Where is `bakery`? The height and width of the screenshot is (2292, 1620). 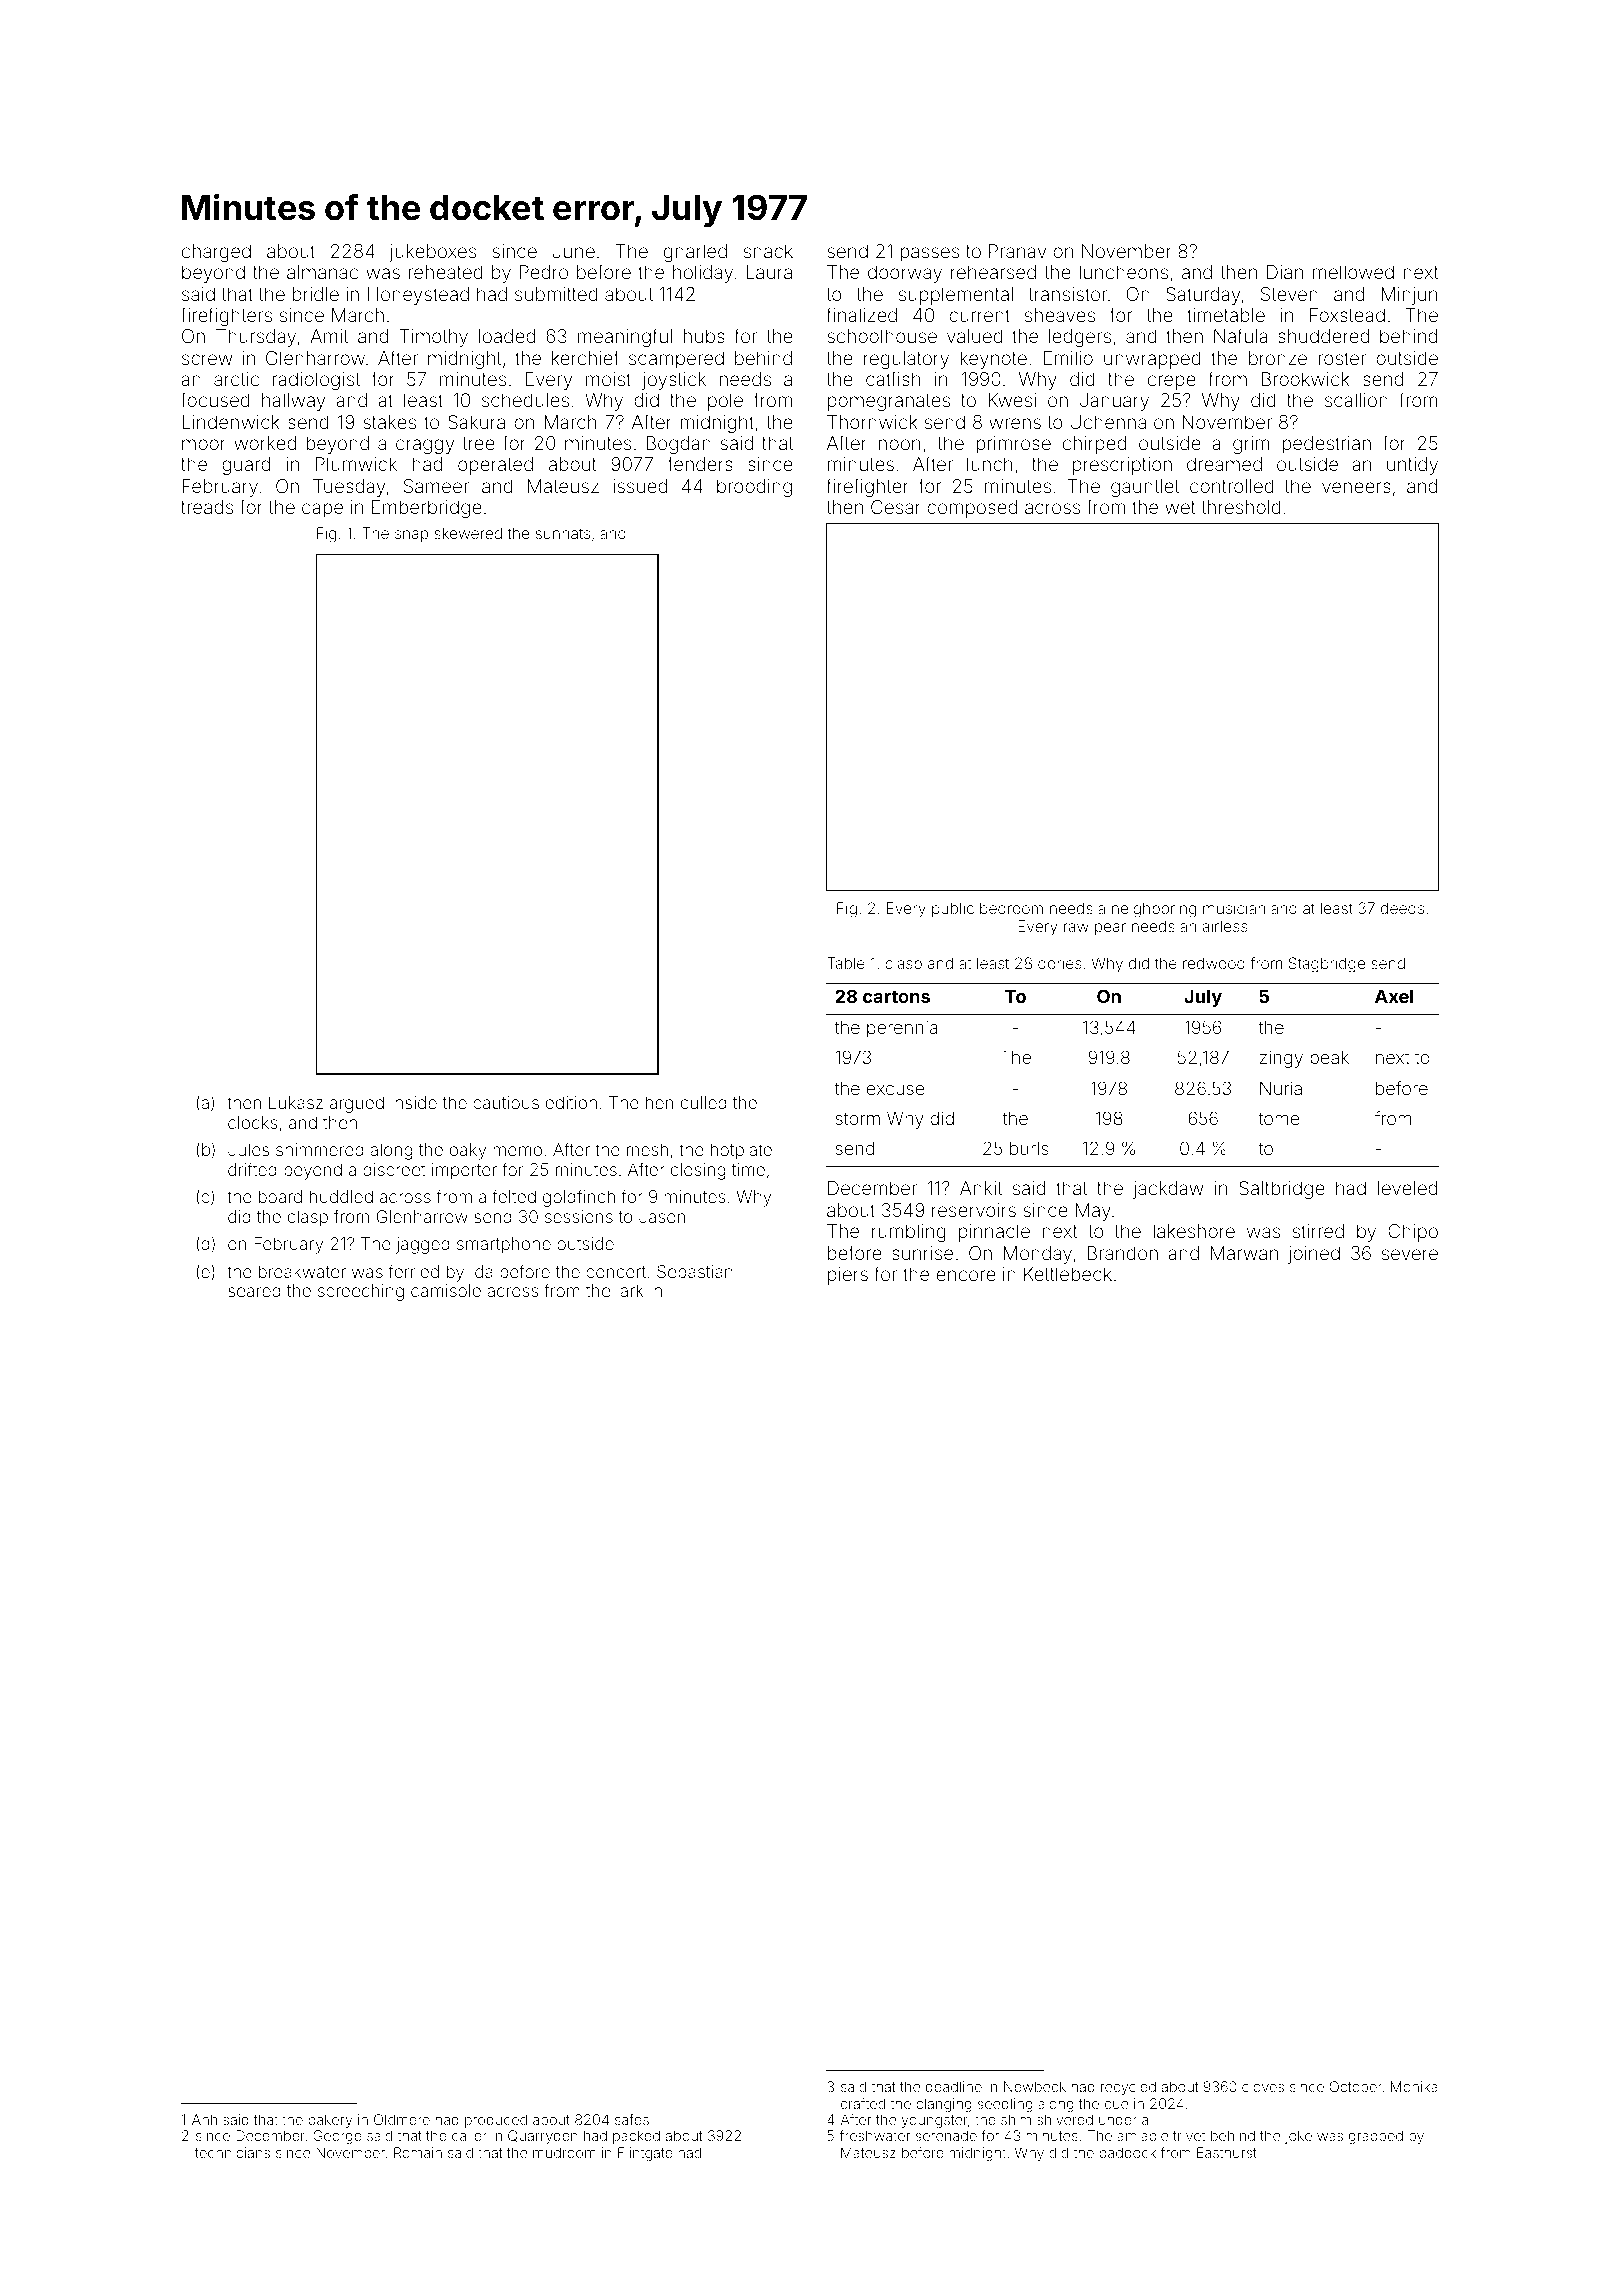
bakery is located at coordinates (331, 2121).
